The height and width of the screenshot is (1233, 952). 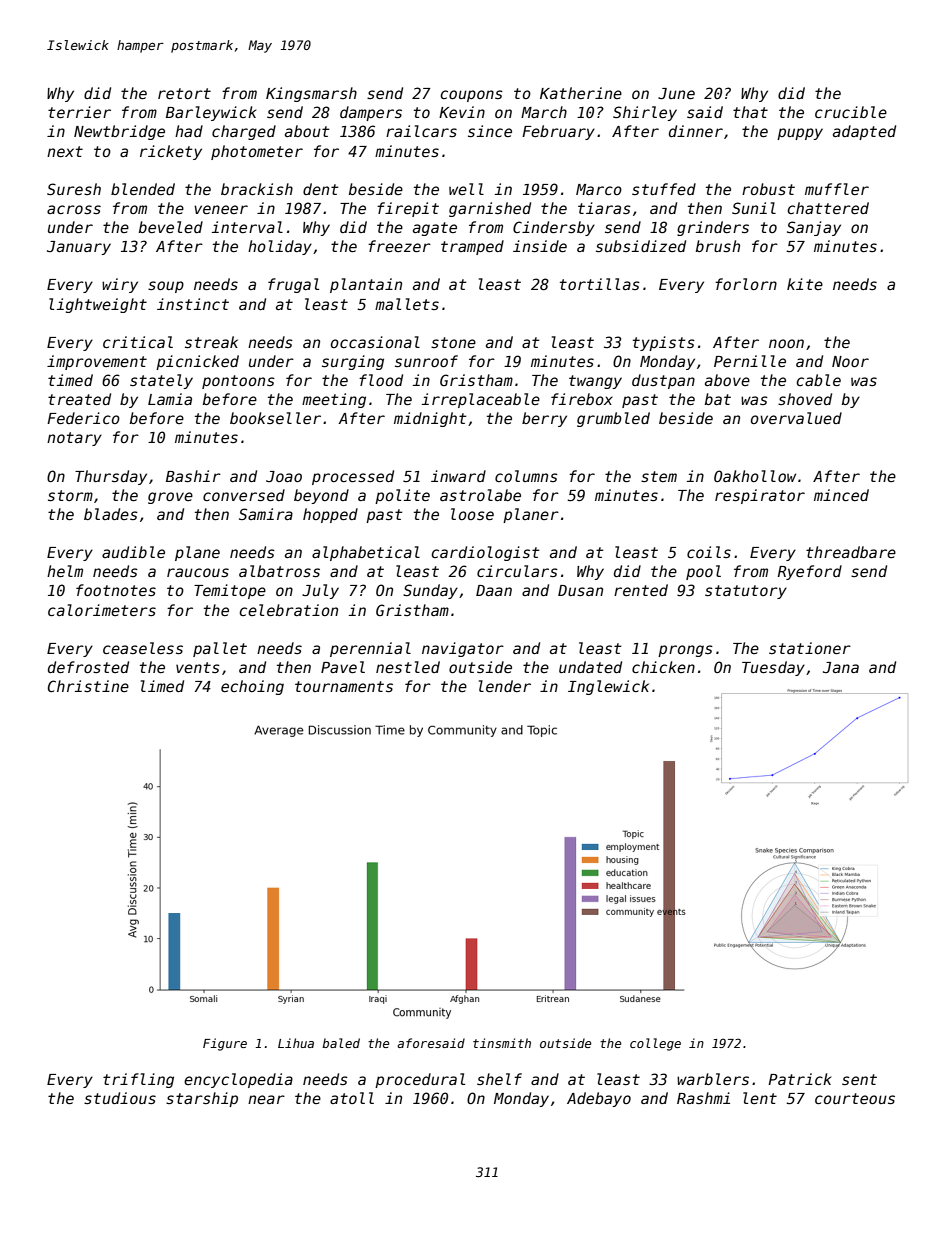 What do you see at coordinates (608, 687) in the screenshot?
I see `Inglewick` at bounding box center [608, 687].
